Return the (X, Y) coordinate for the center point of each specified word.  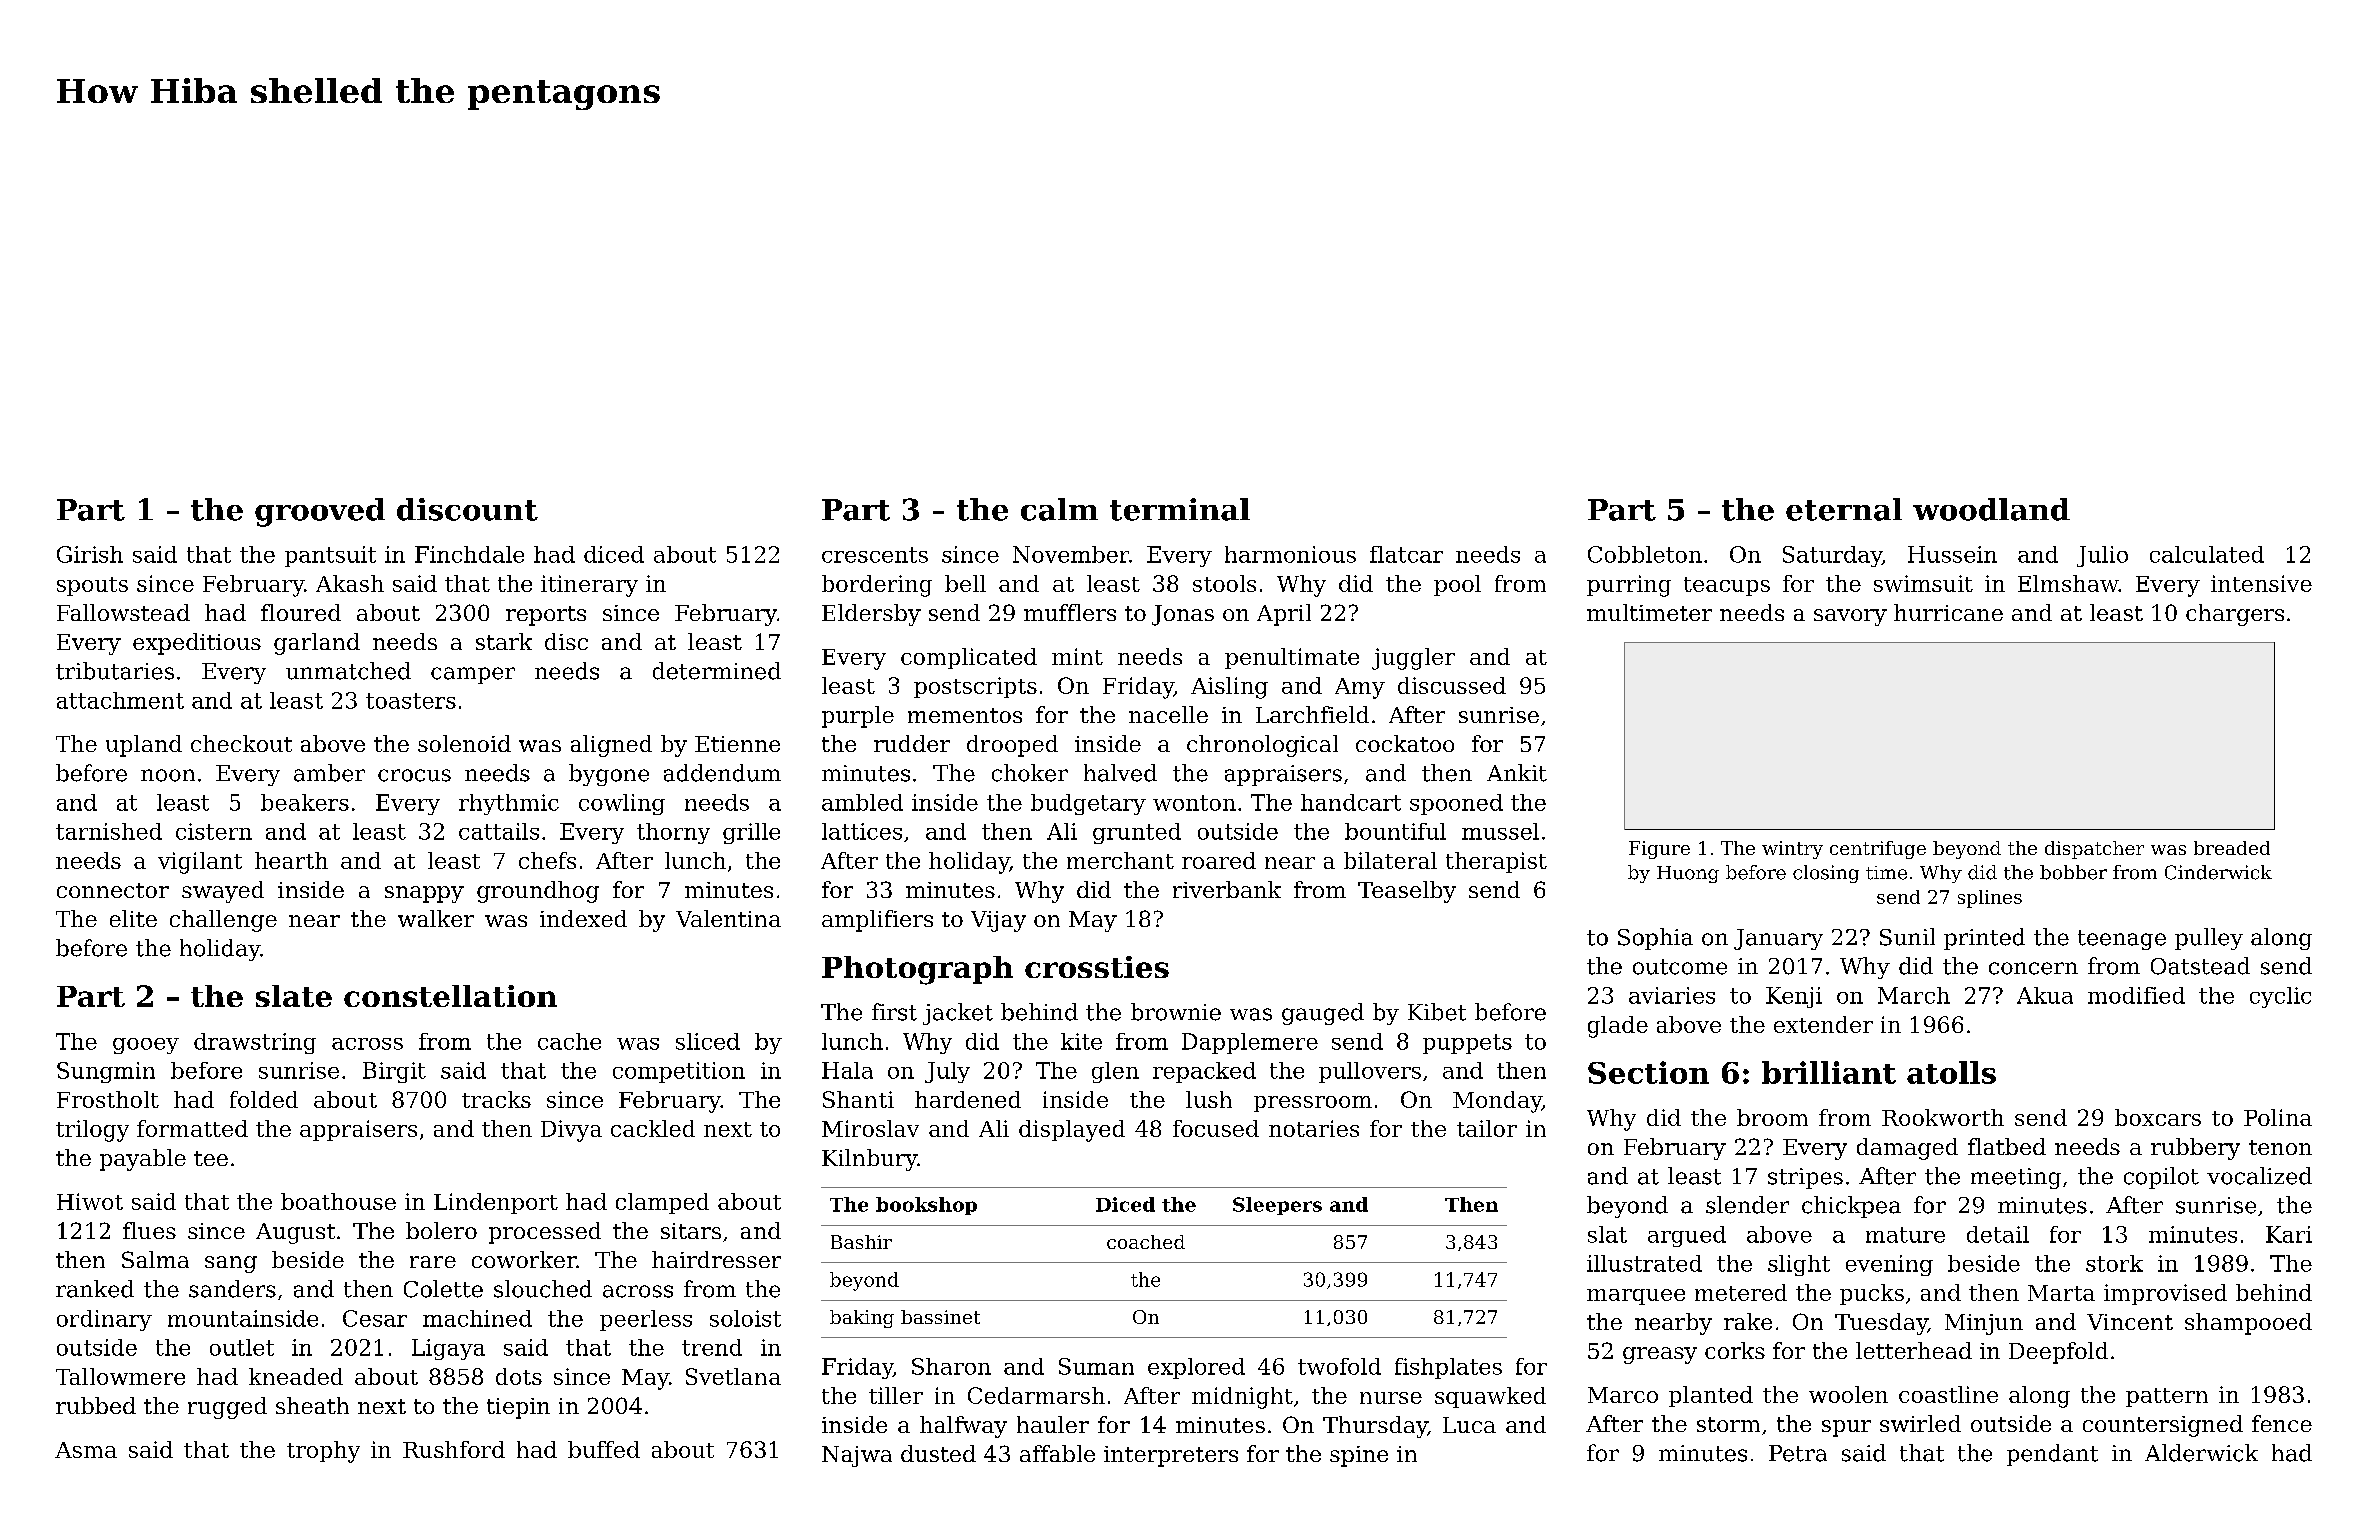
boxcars (2158, 1117)
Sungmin (106, 1072)
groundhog (538, 892)
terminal (1180, 509)
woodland (1991, 509)
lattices (862, 831)
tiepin (518, 1408)
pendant (2052, 1455)
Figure (1659, 850)
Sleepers (1277, 1206)
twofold (1339, 1366)
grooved (320, 512)
